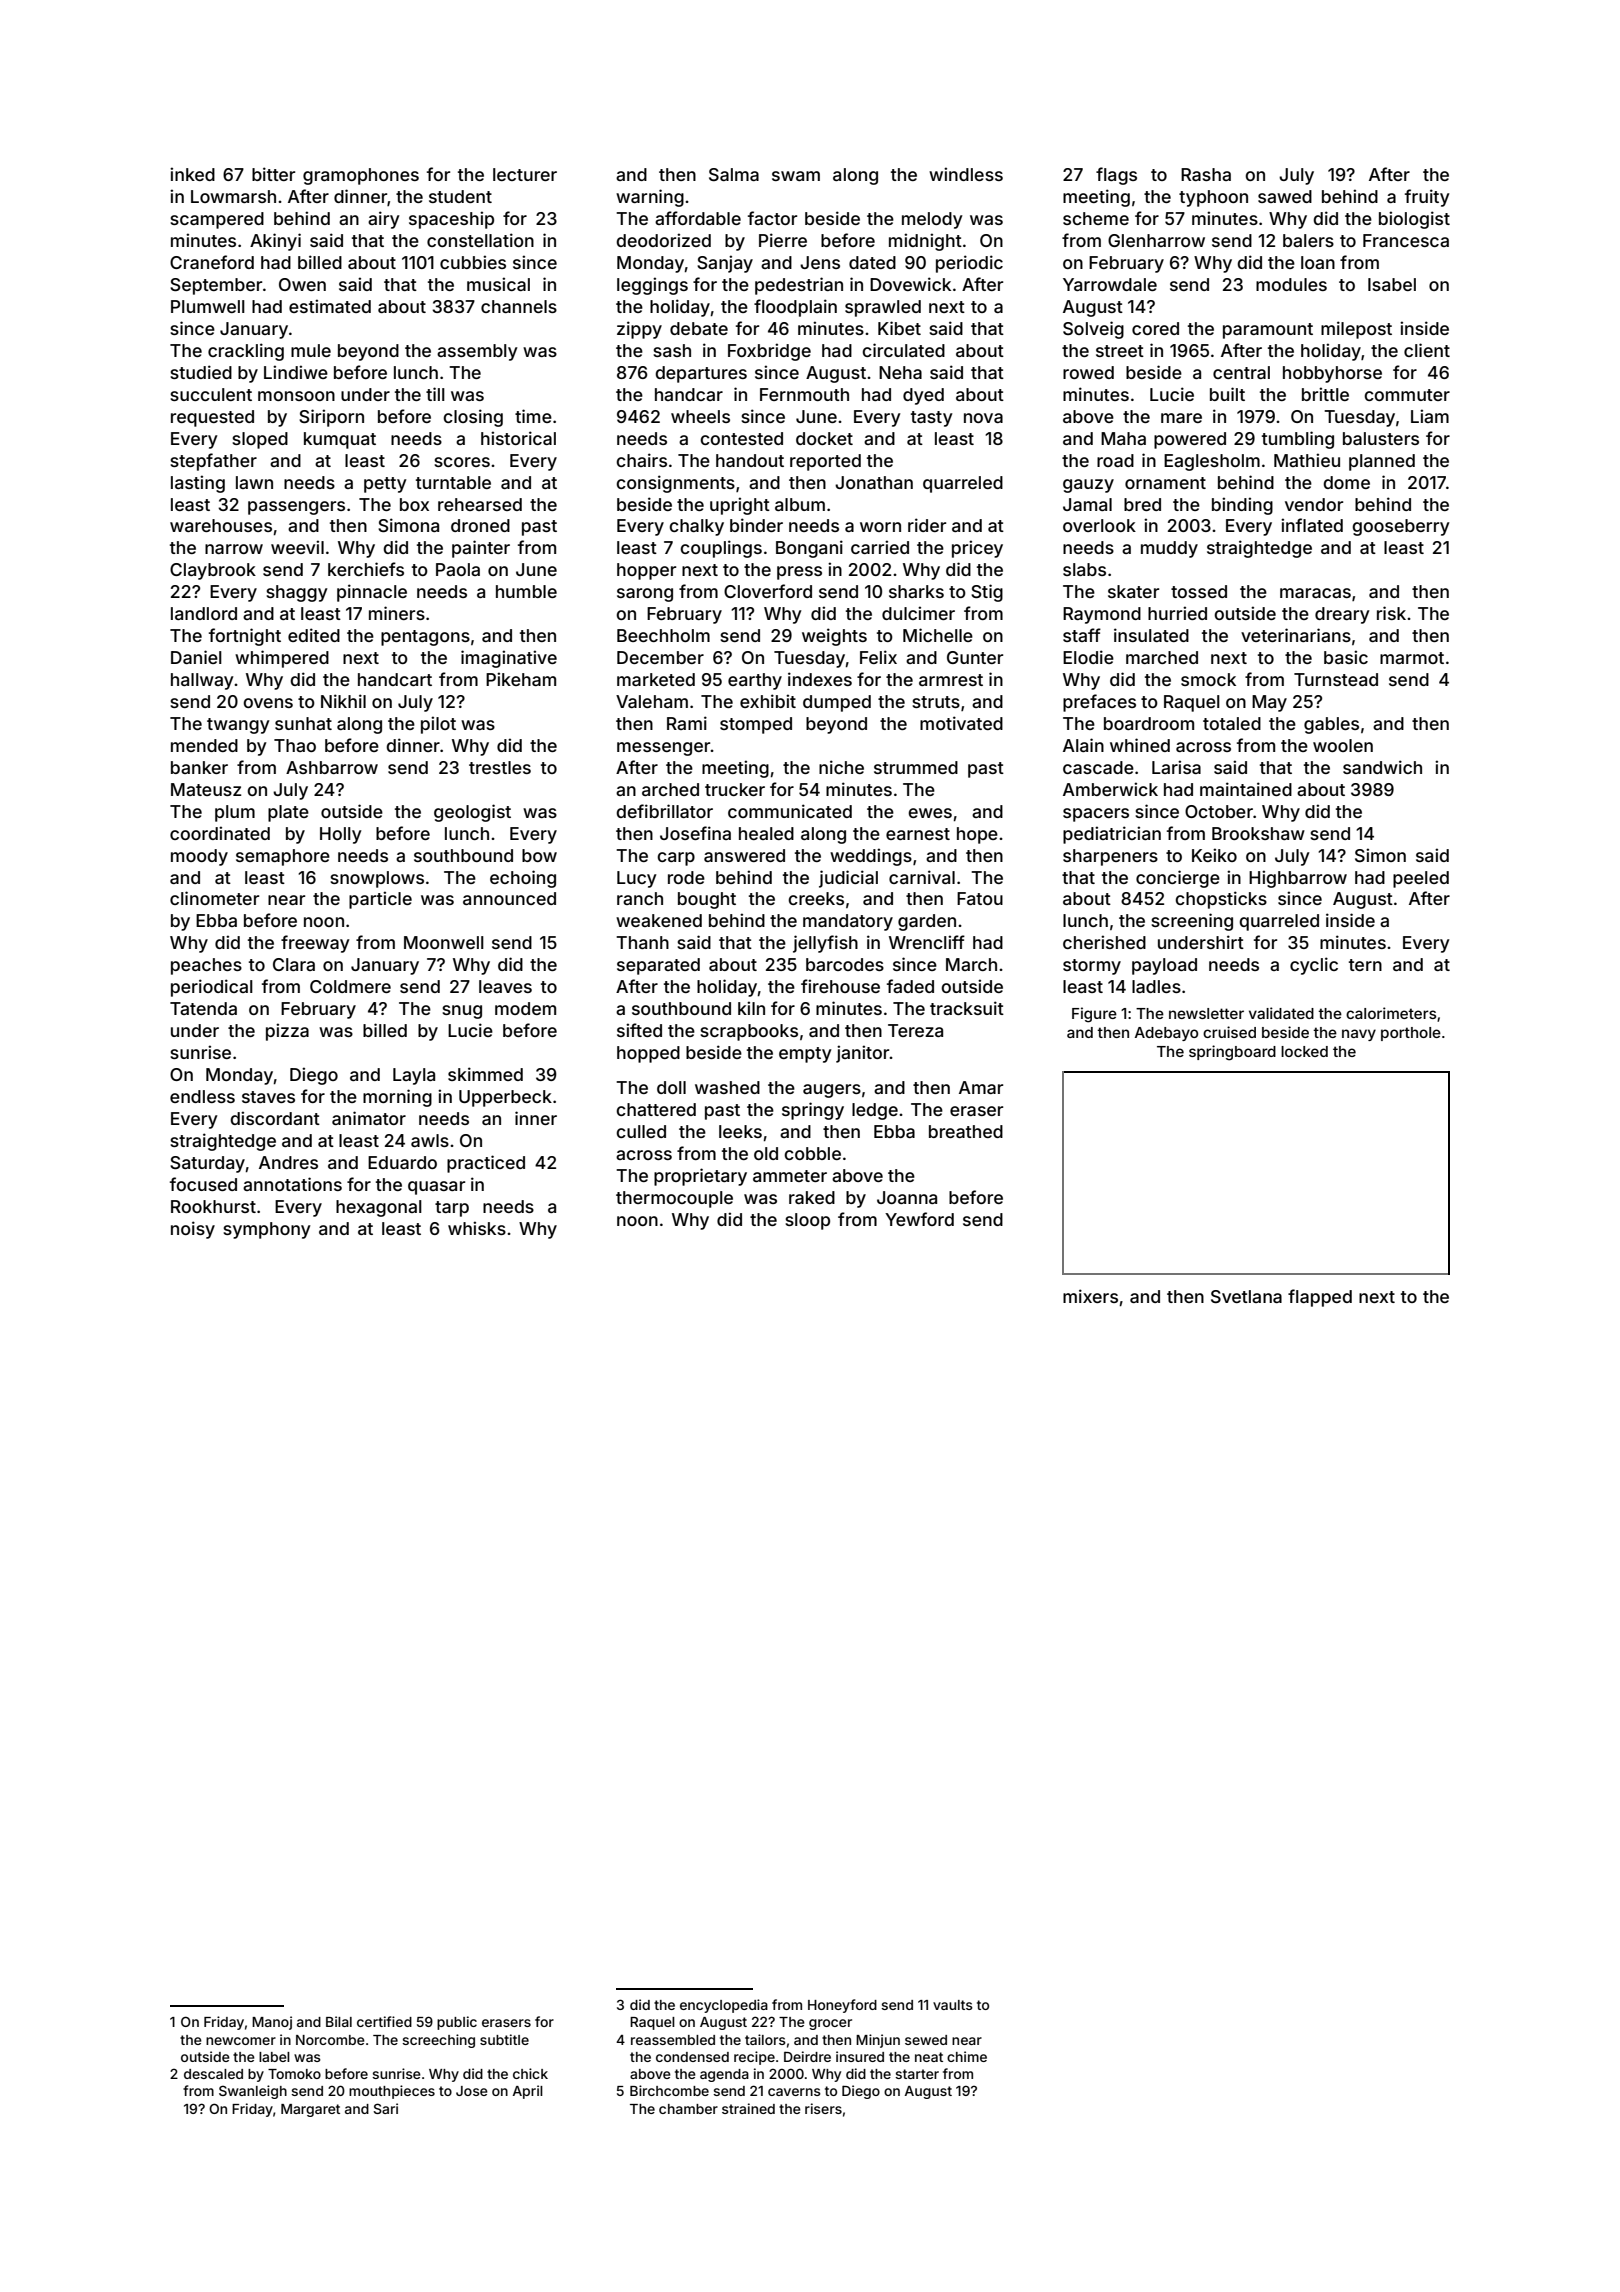 The height and width of the screenshot is (2292, 1620). What do you see at coordinates (505, 1098) in the screenshot?
I see `Upperbeck` at bounding box center [505, 1098].
